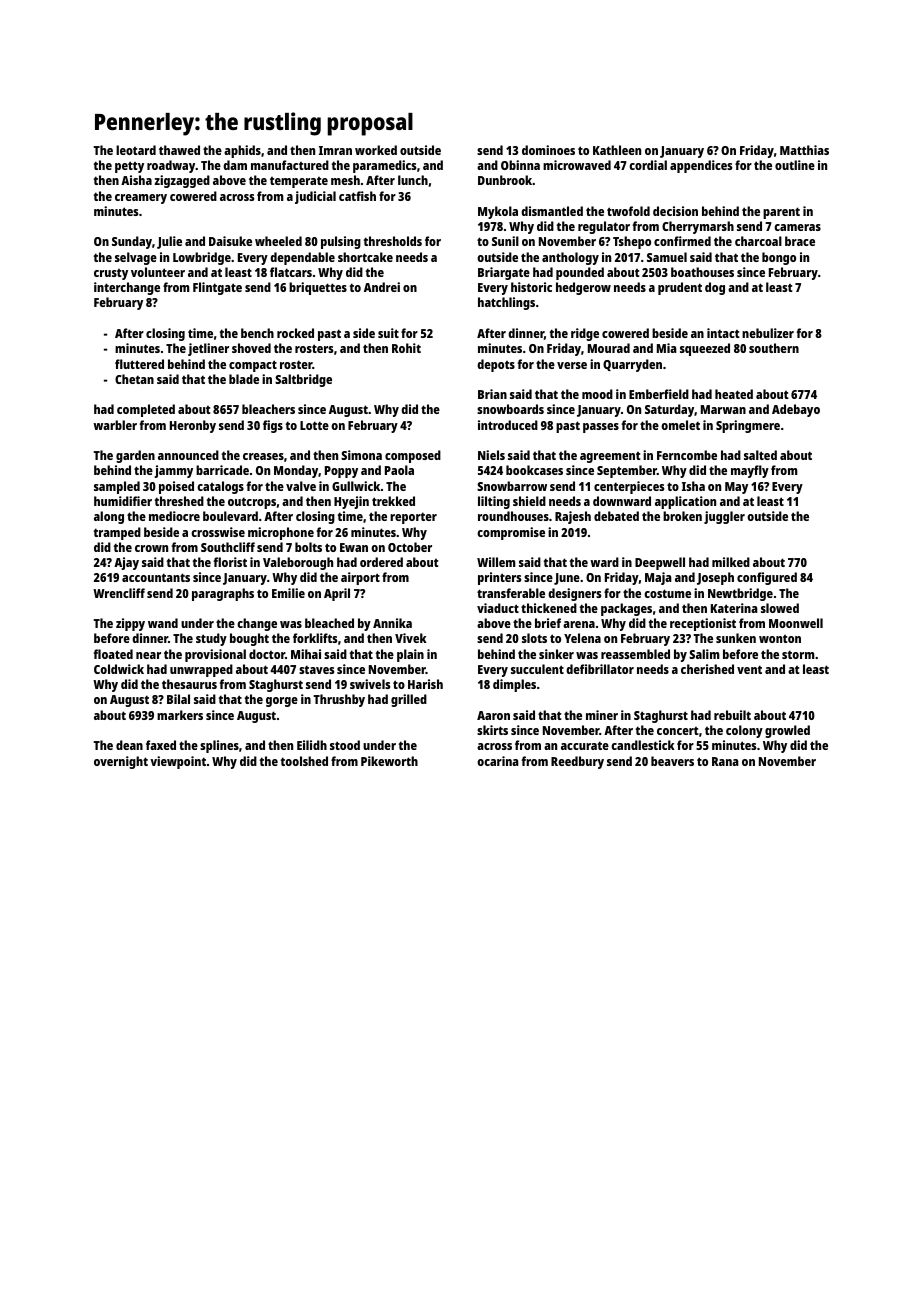 The height and width of the screenshot is (1314, 924). I want to click on catalogs, so click(220, 487).
